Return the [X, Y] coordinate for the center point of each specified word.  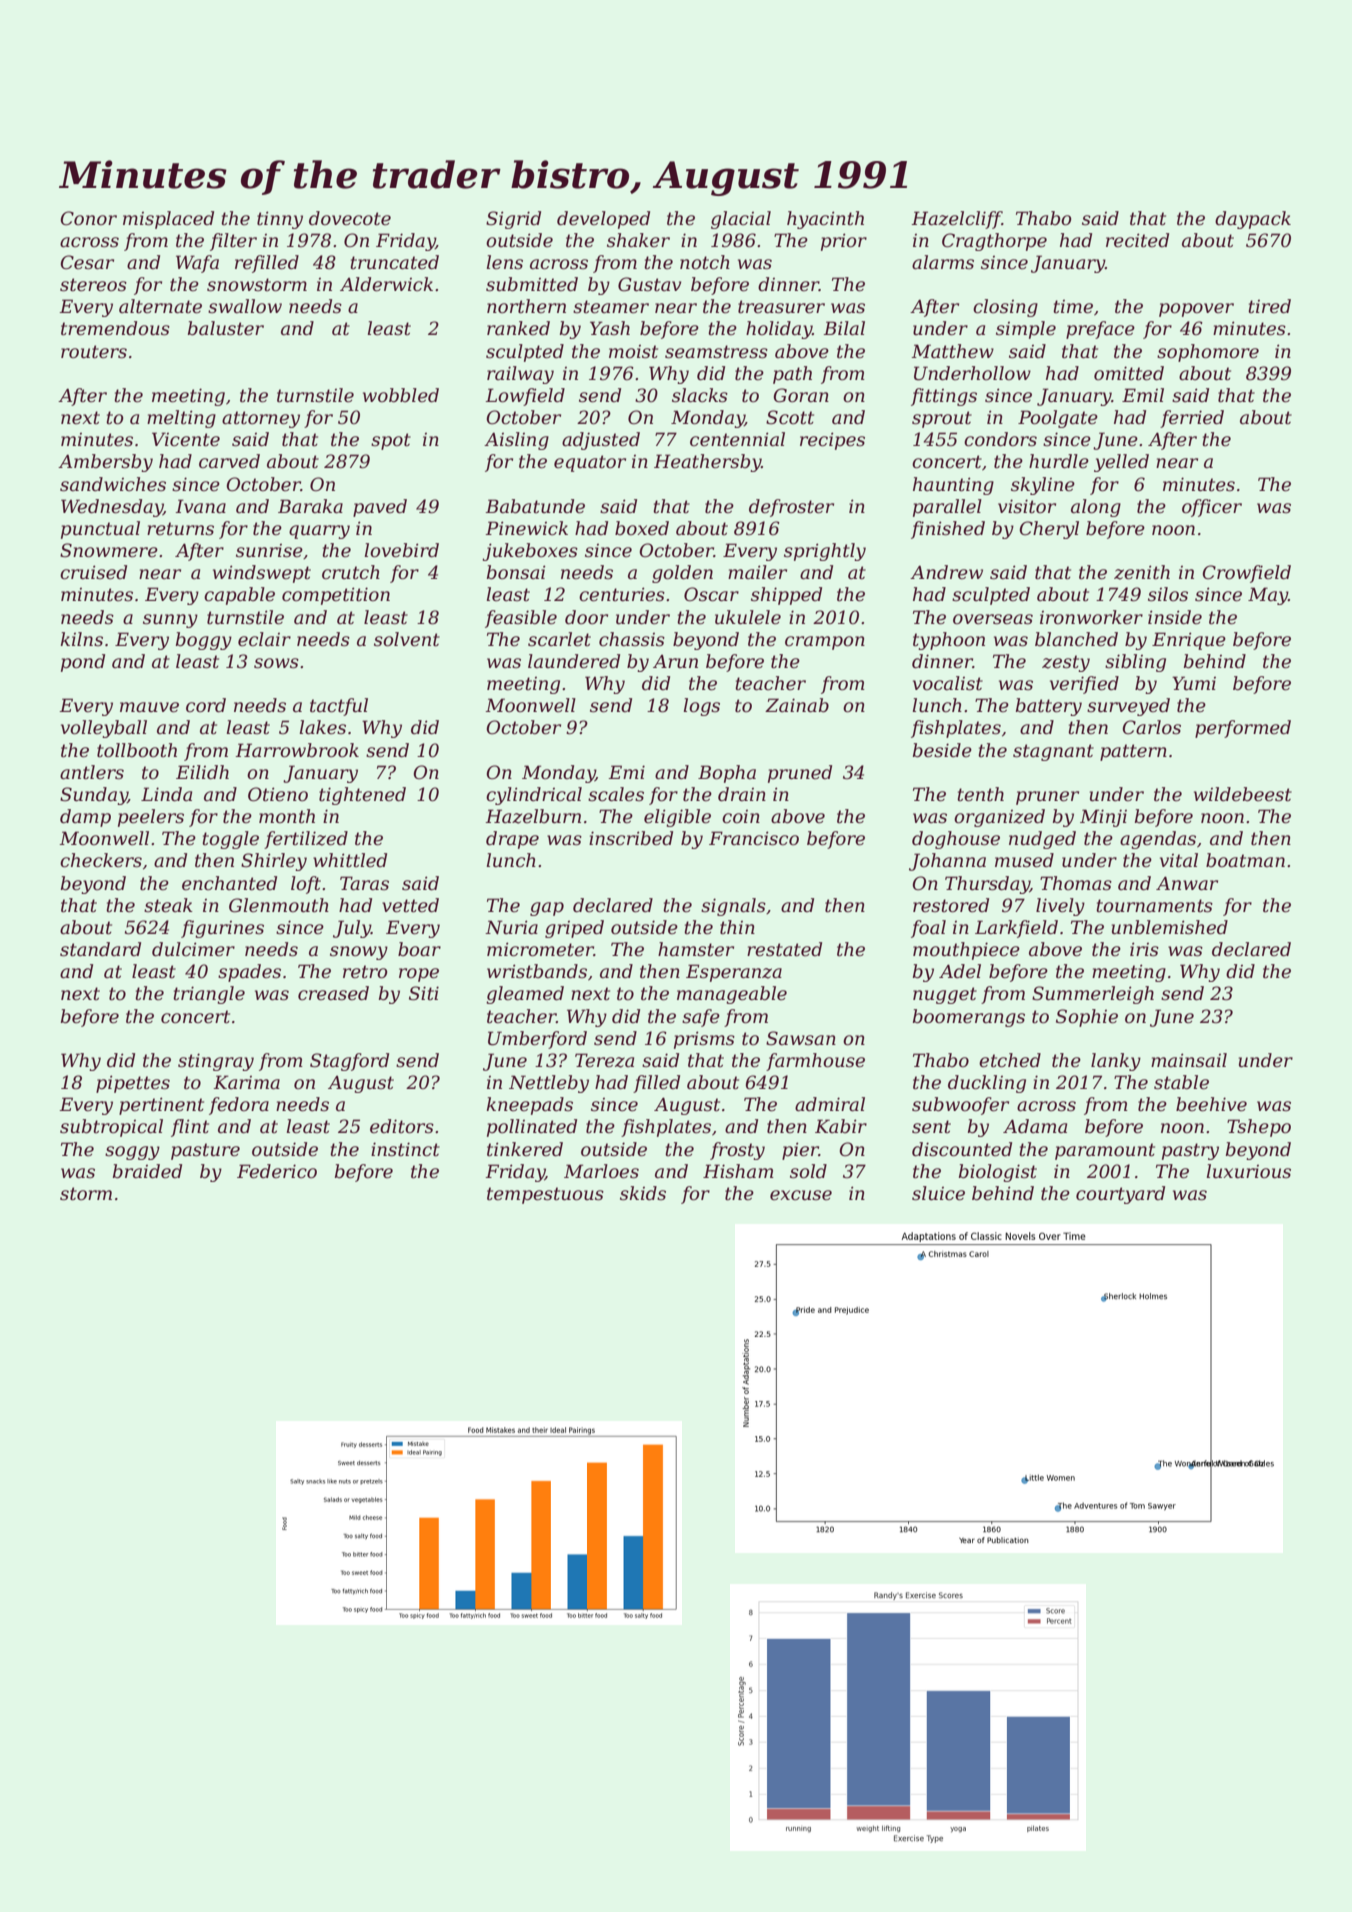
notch [705, 262]
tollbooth [137, 750]
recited [1137, 240]
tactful [339, 707]
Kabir [841, 1126]
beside [942, 750]
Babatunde [535, 506]
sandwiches [113, 484]
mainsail [1189, 1060]
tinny [280, 220]
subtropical [111, 1128]
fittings [944, 397]
